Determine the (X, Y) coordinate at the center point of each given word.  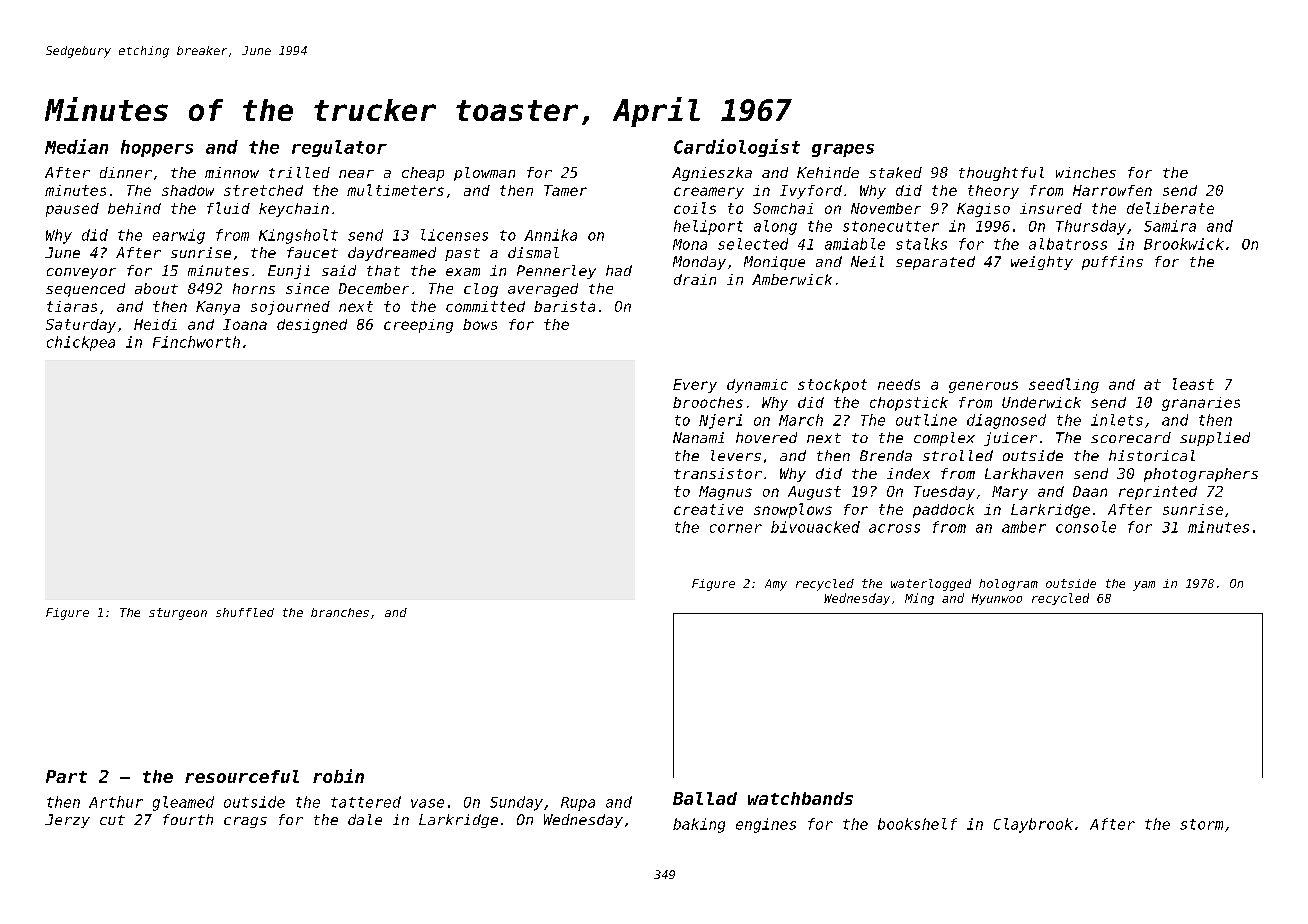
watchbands (800, 798)
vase (427, 803)
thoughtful (1001, 174)
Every (695, 386)
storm (1201, 824)
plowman (484, 174)
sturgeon (178, 614)
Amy (776, 585)
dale (365, 819)
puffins (1112, 263)
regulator (339, 148)
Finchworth (196, 342)
